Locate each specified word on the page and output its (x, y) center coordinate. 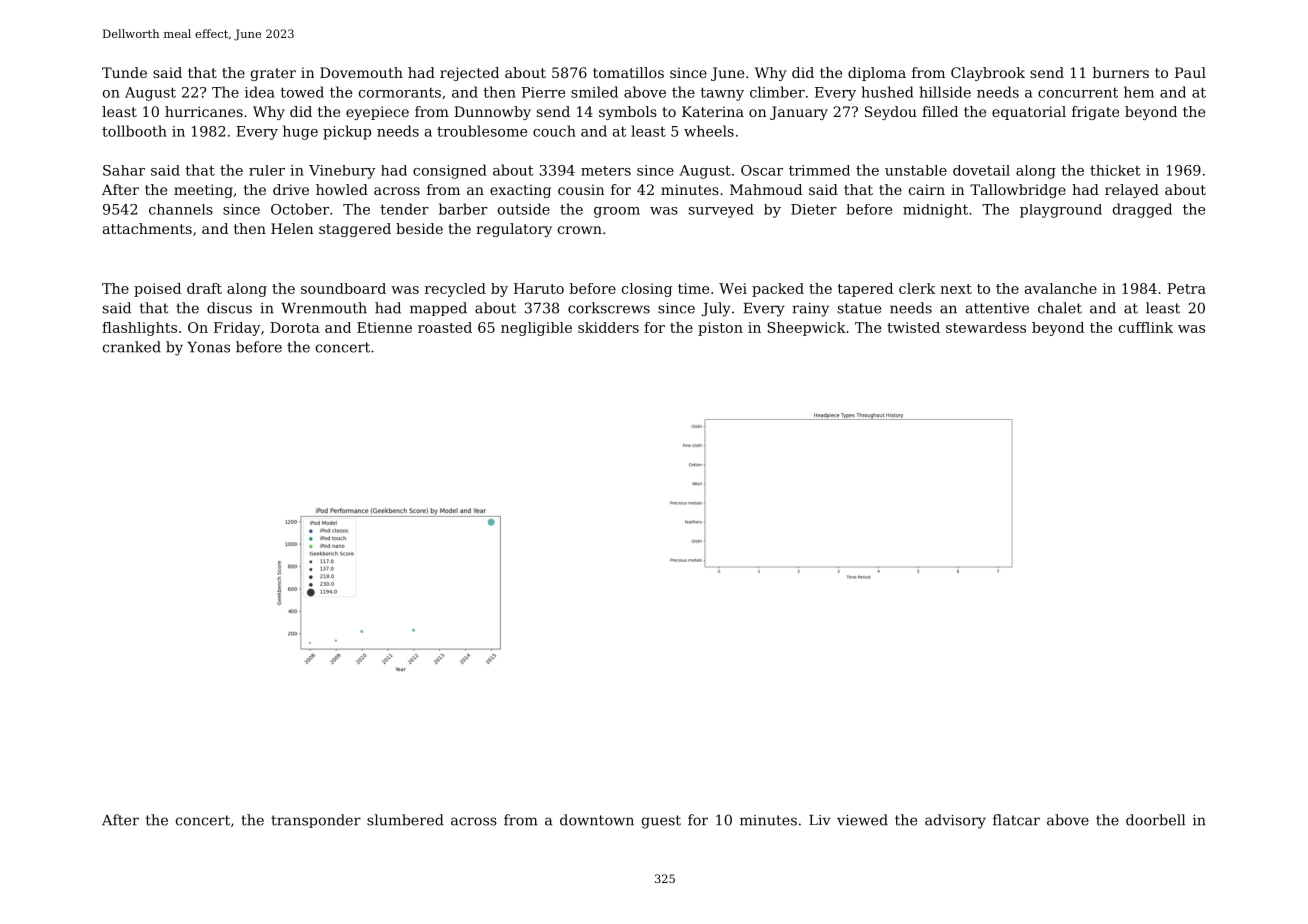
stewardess (986, 327)
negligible (536, 329)
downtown (597, 820)
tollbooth (134, 131)
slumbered (405, 820)
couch (554, 131)
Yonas (208, 347)
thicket (1115, 170)
